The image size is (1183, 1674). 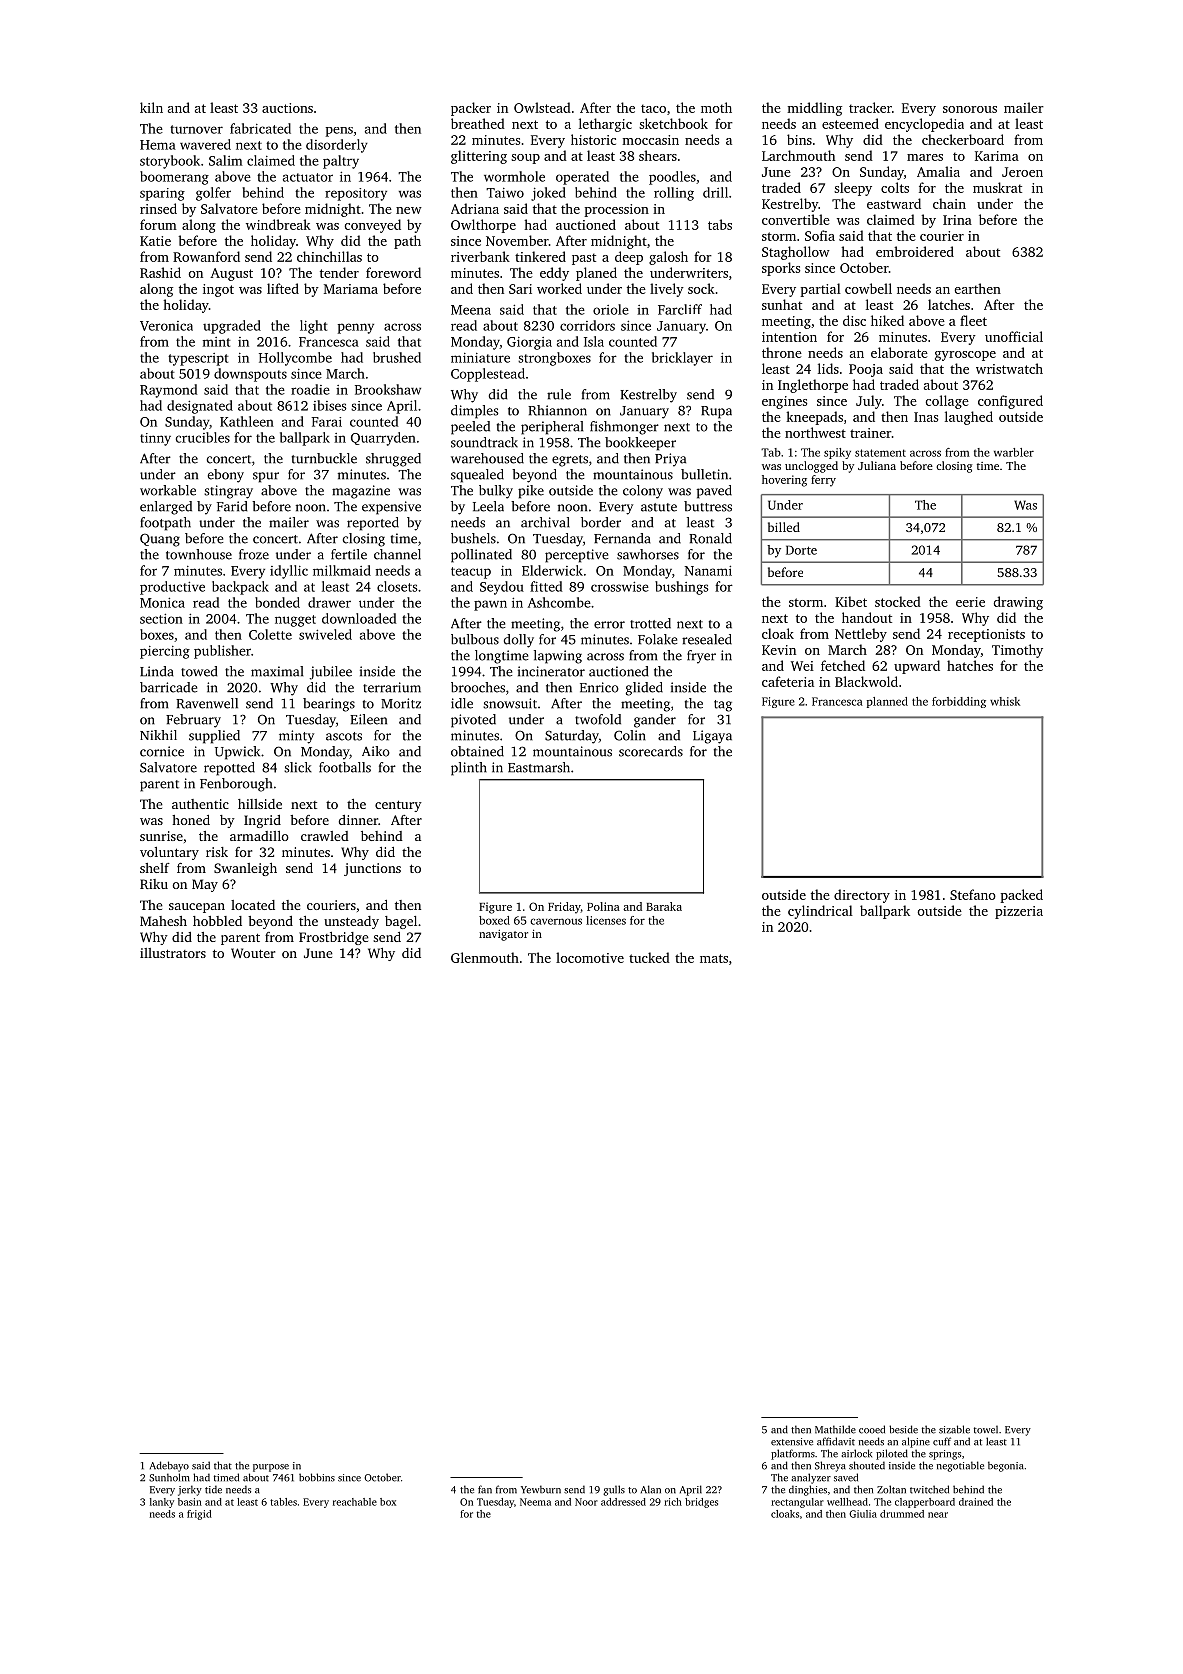 What do you see at coordinates (480, 256) in the image?
I see `riverbank` at bounding box center [480, 256].
